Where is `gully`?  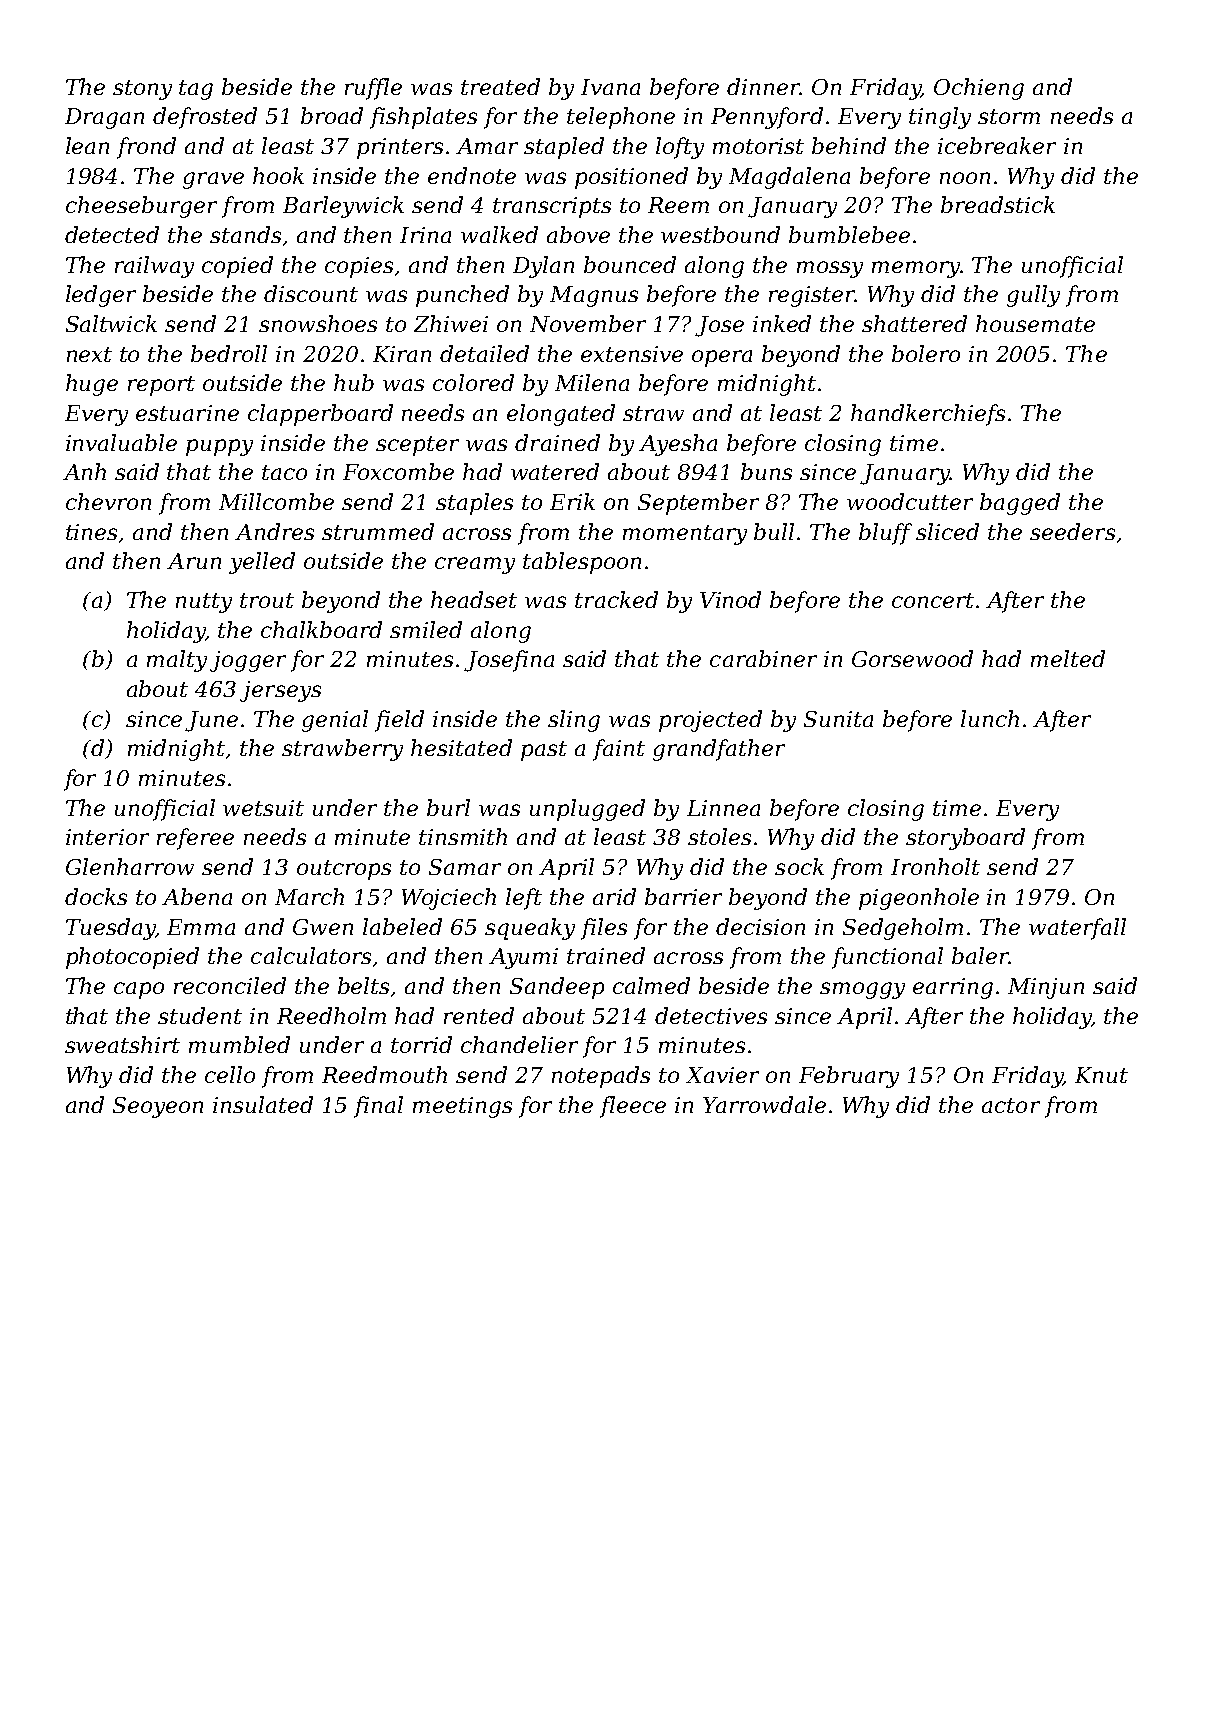
gully is located at coordinates (1033, 296).
